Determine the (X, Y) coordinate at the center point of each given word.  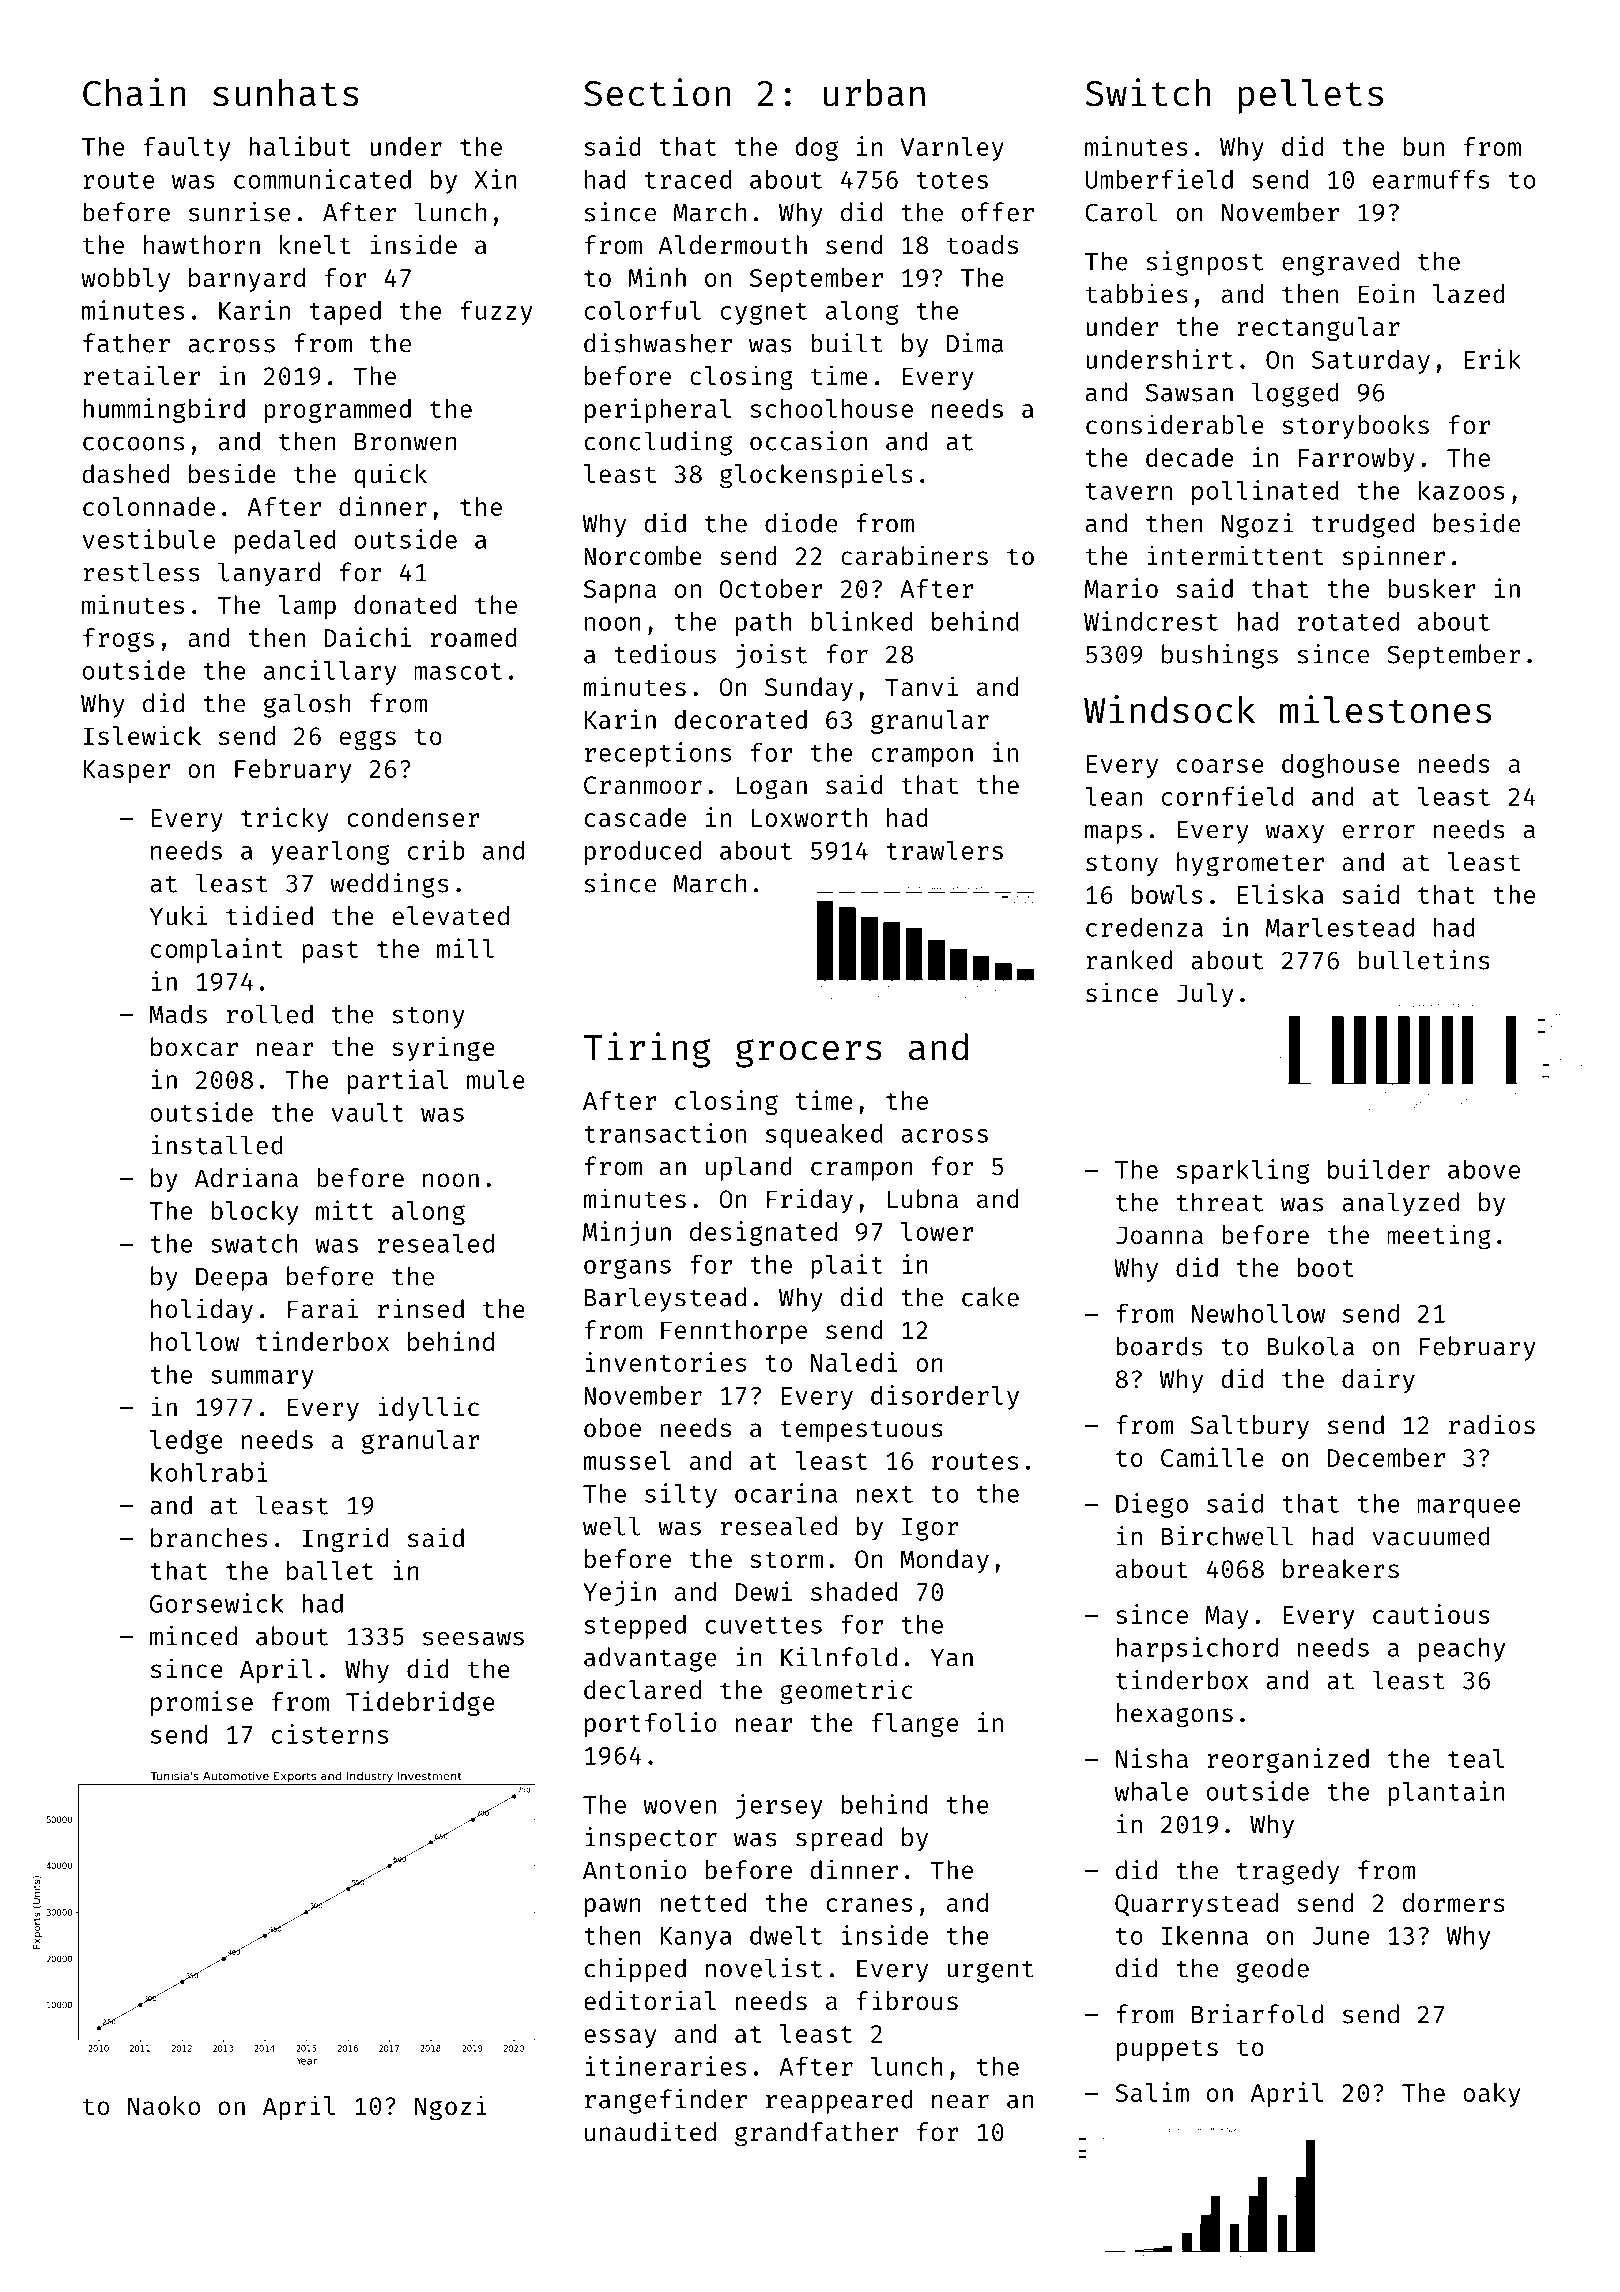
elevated (450, 916)
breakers (1341, 1569)
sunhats (286, 93)
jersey (779, 1806)
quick (390, 475)
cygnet (764, 314)
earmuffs (1431, 179)
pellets (1311, 96)
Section (657, 92)
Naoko (164, 2106)
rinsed (421, 1308)
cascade (635, 817)
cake (990, 1297)
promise (202, 1703)
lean (1113, 796)
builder (1379, 1169)
